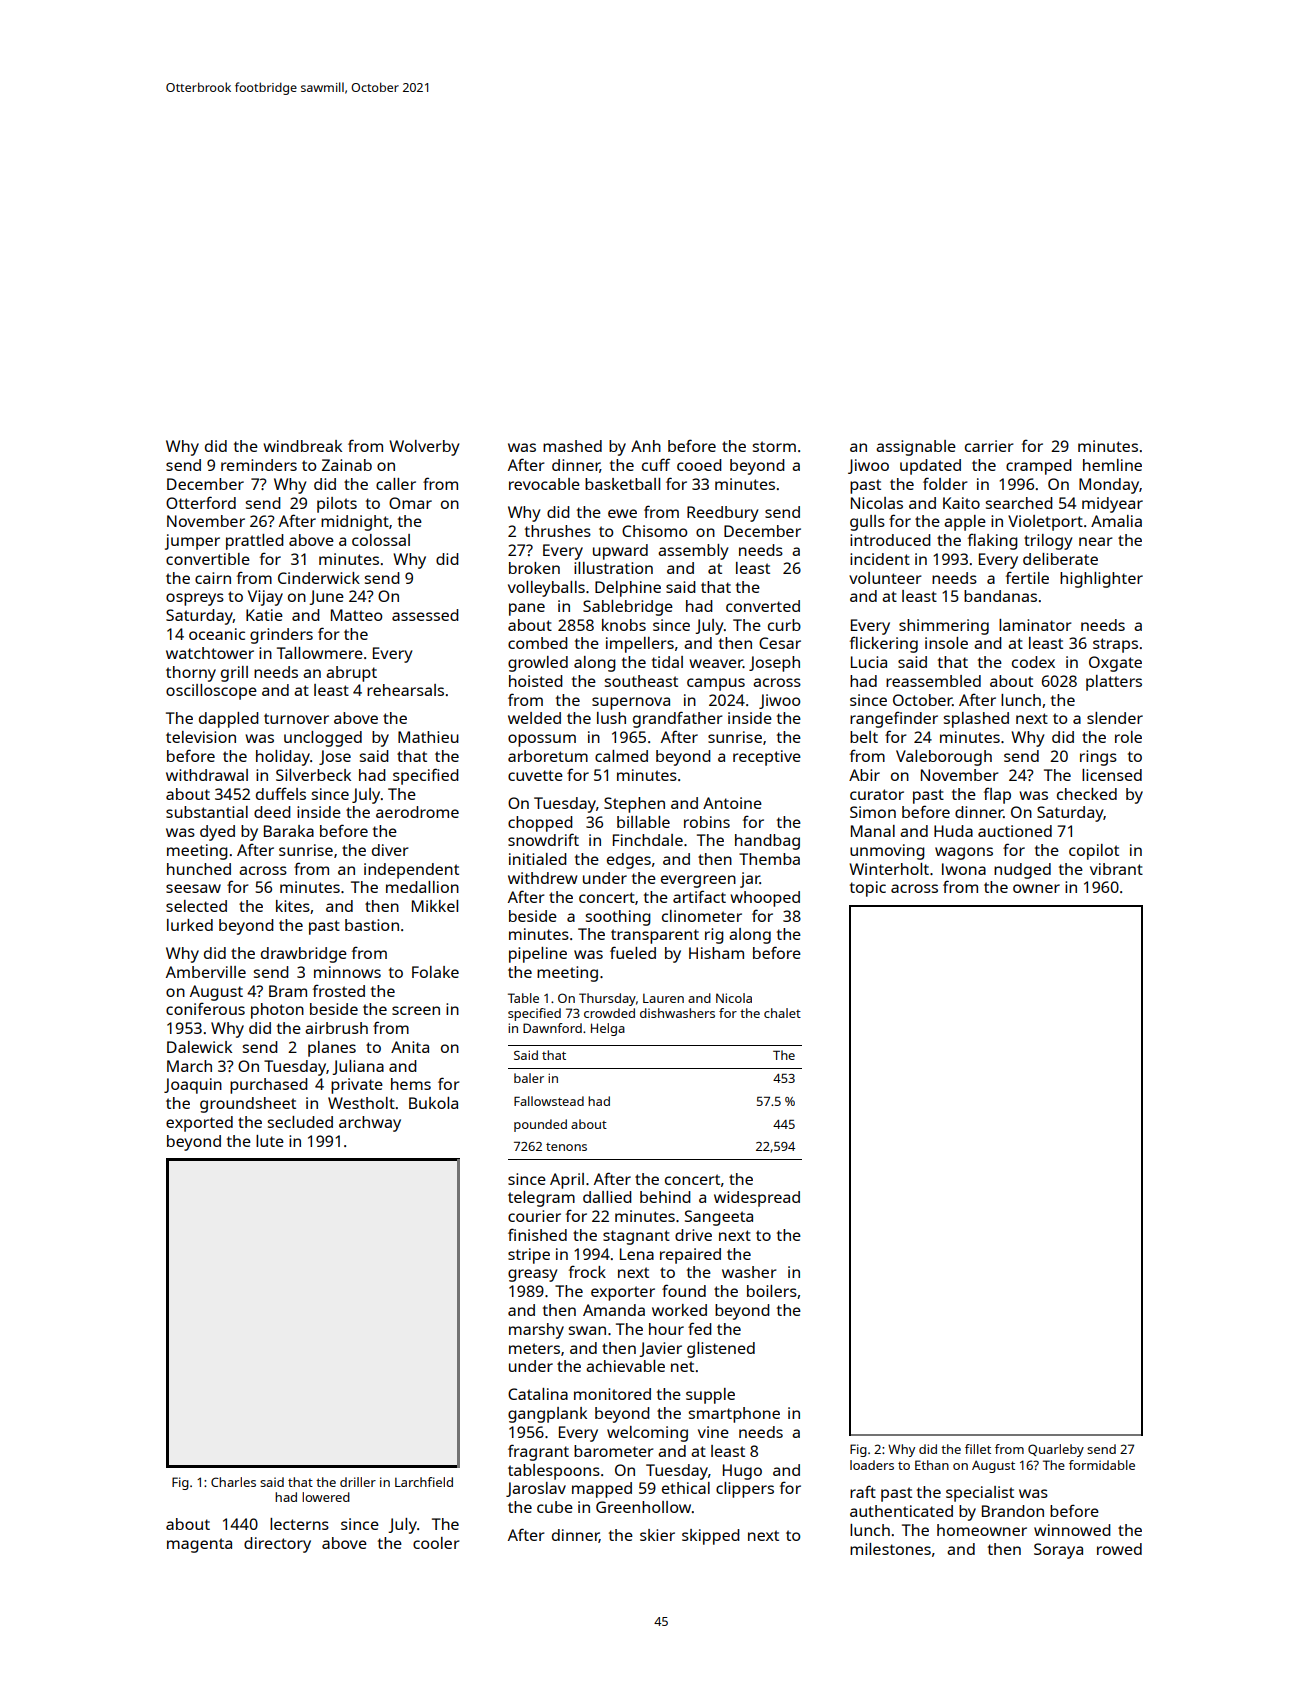 This screenshot has height=1694, width=1309. I want to click on widespread, so click(757, 1199).
